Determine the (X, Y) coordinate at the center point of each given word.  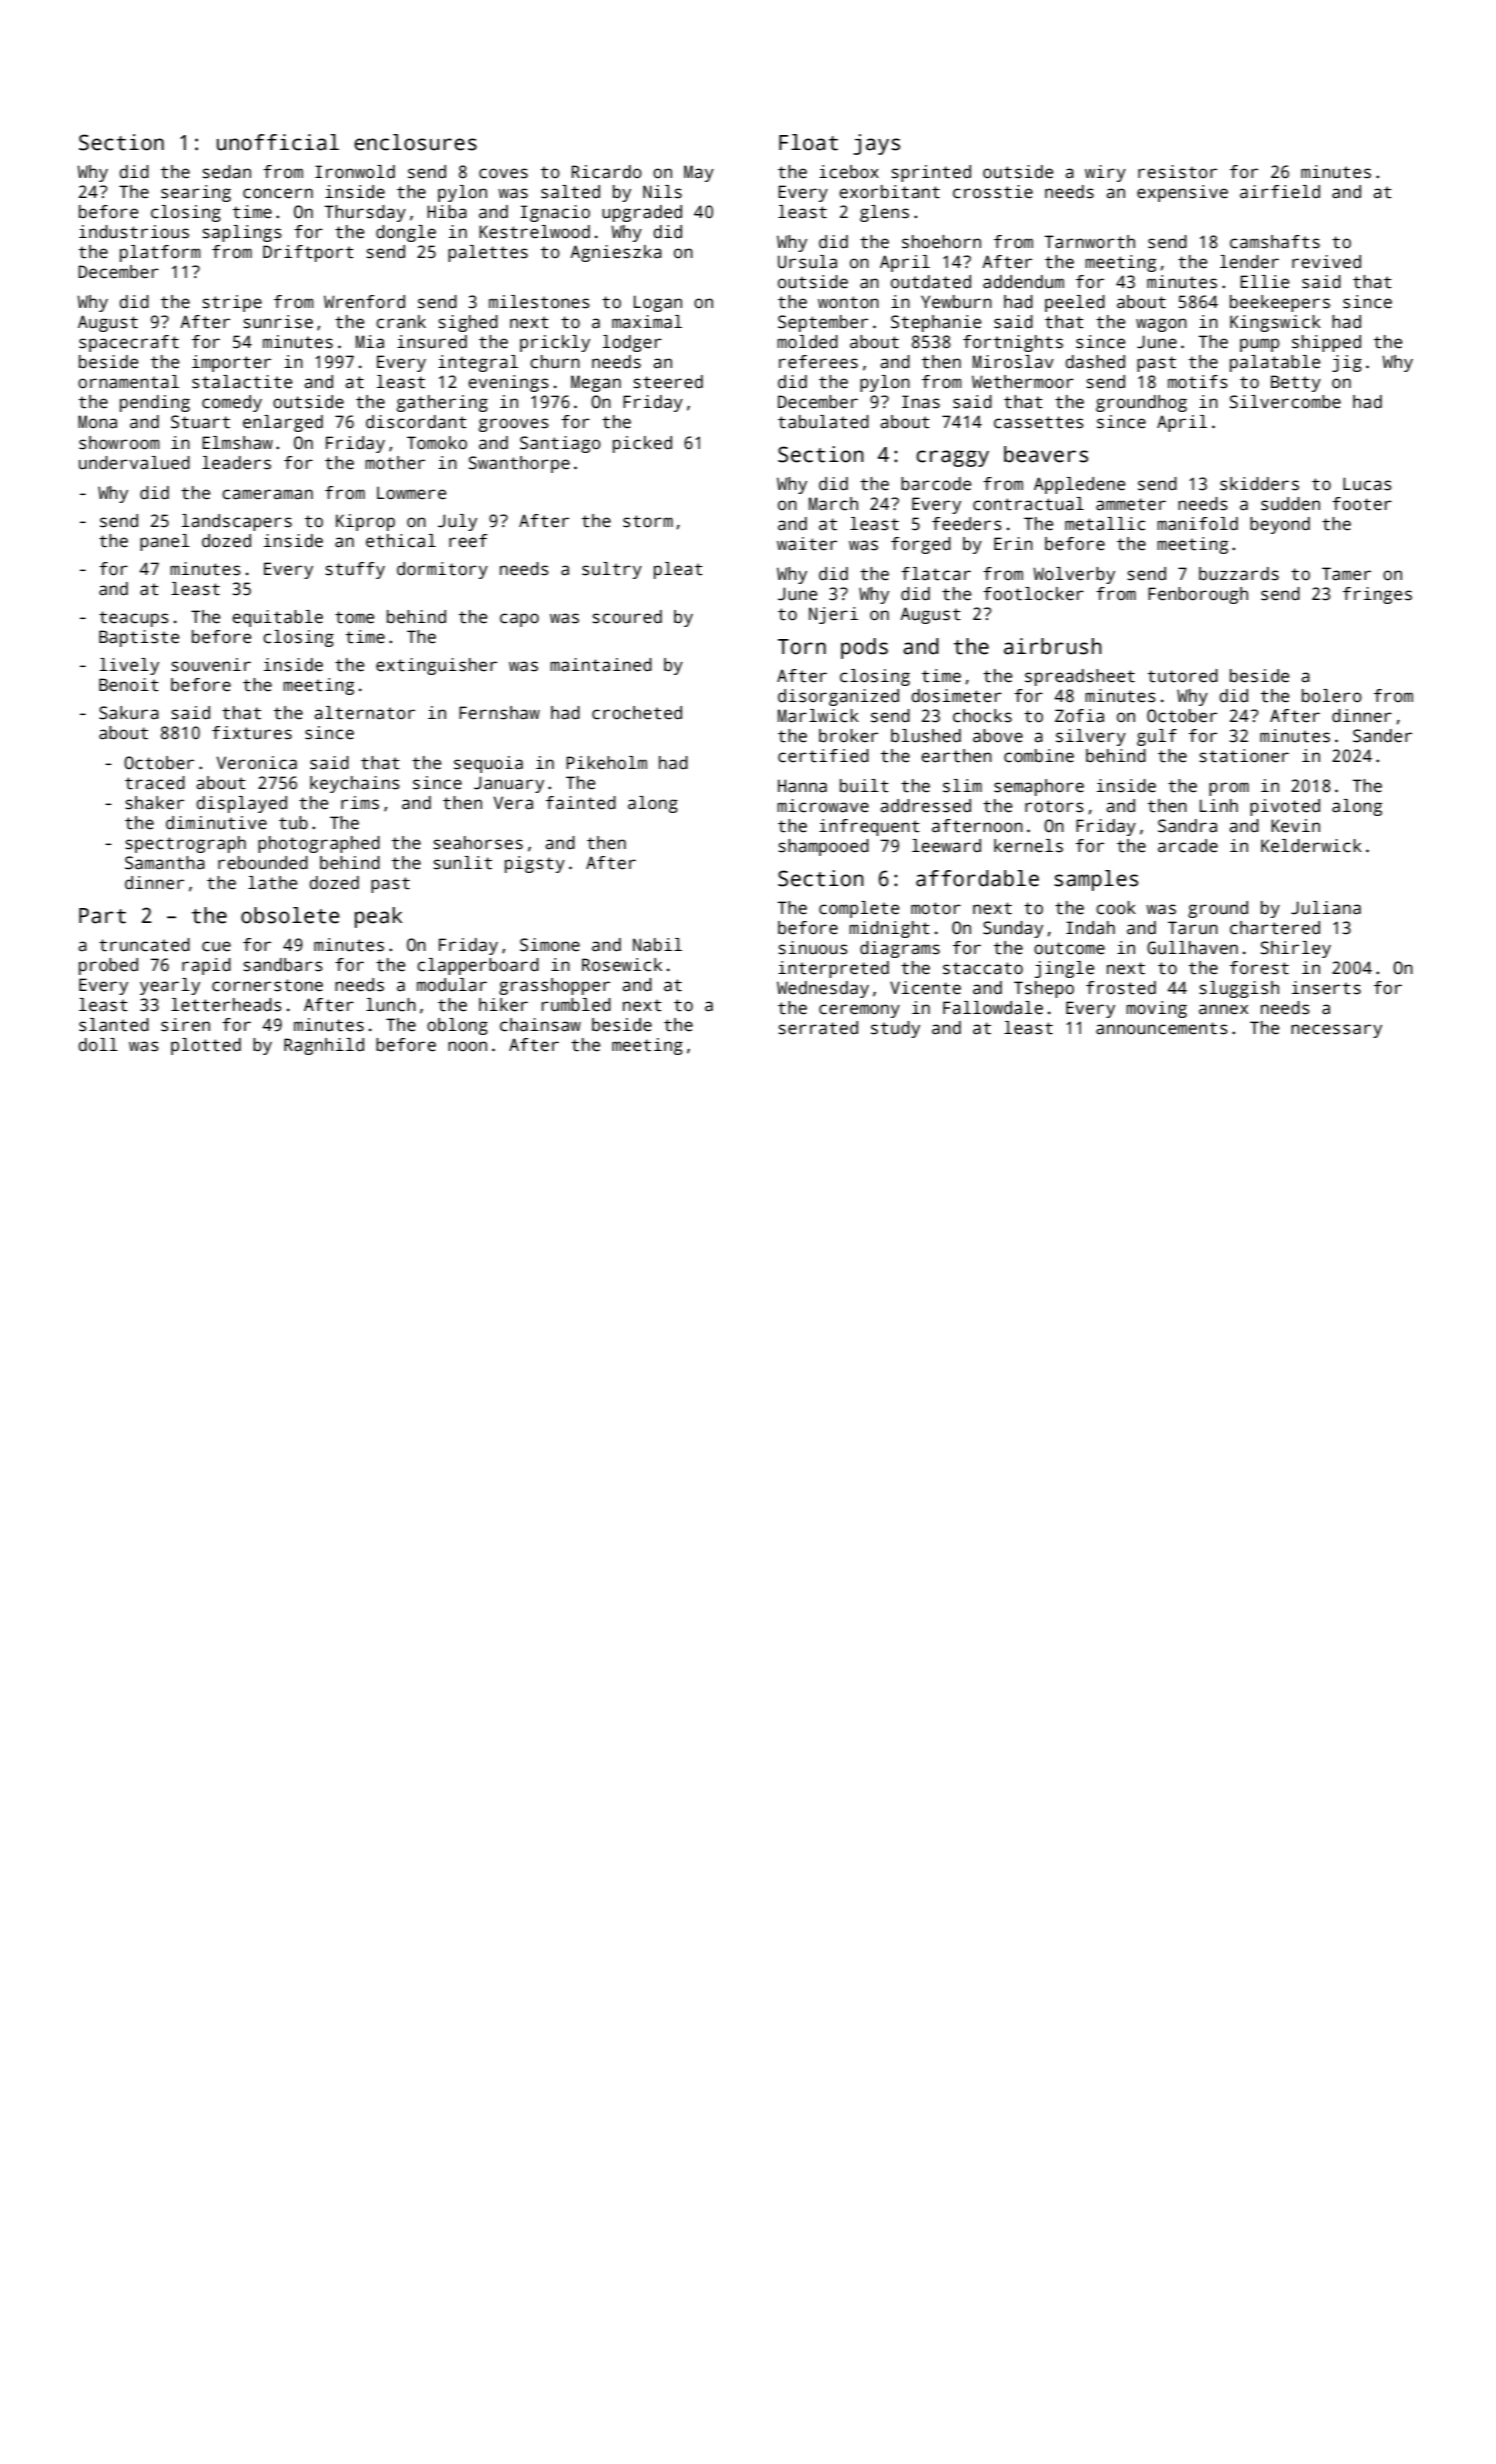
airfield (1280, 192)
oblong (457, 1026)
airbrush (1053, 646)
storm (648, 521)
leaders (236, 463)
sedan (226, 172)
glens (884, 213)
